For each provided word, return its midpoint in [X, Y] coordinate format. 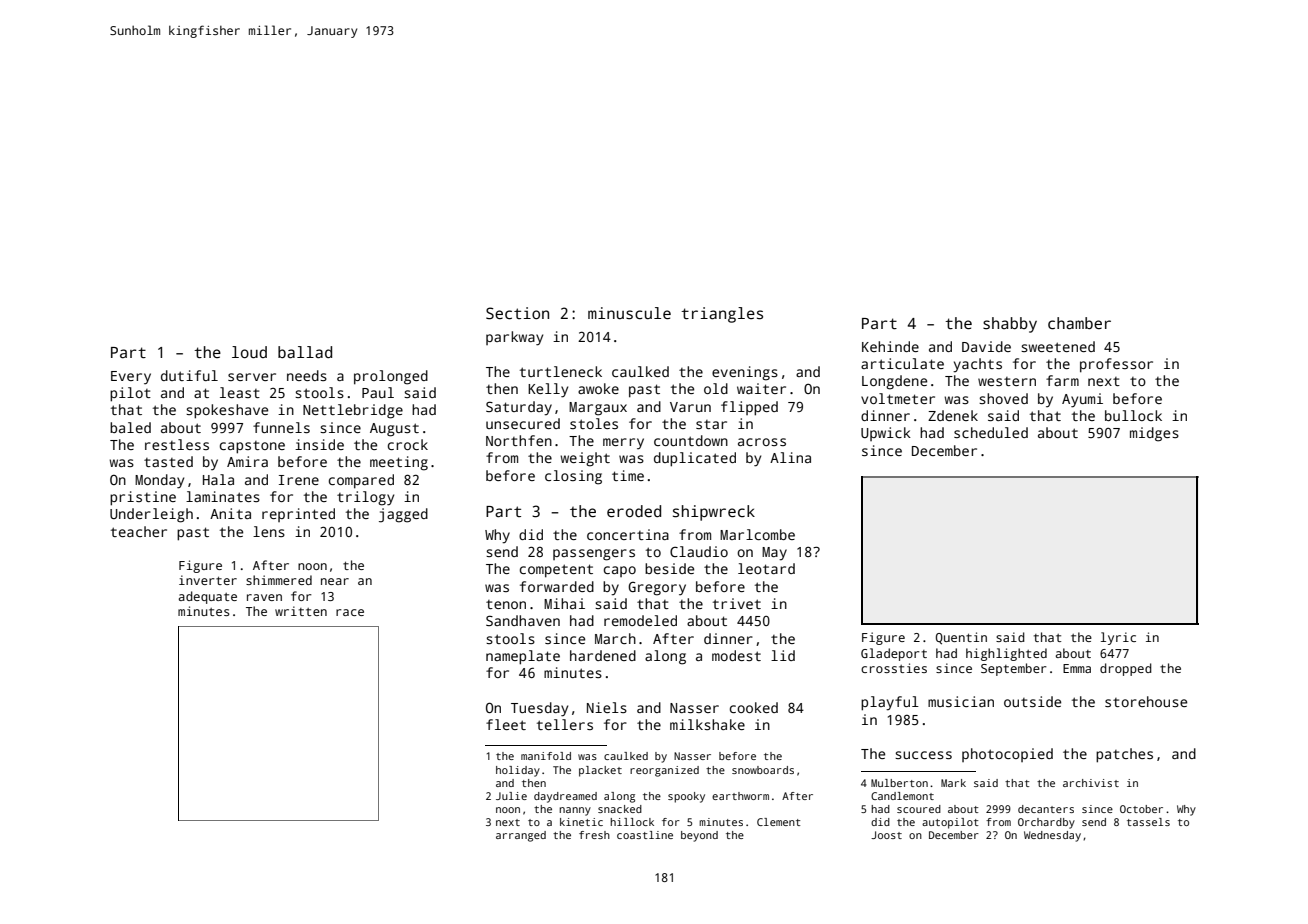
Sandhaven [523, 620]
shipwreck [714, 513]
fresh [594, 835]
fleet [506, 724]
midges [1154, 434]
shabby [1010, 325]
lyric [1118, 638]
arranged [521, 836]
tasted [168, 461]
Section [517, 313]
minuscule [629, 313]
